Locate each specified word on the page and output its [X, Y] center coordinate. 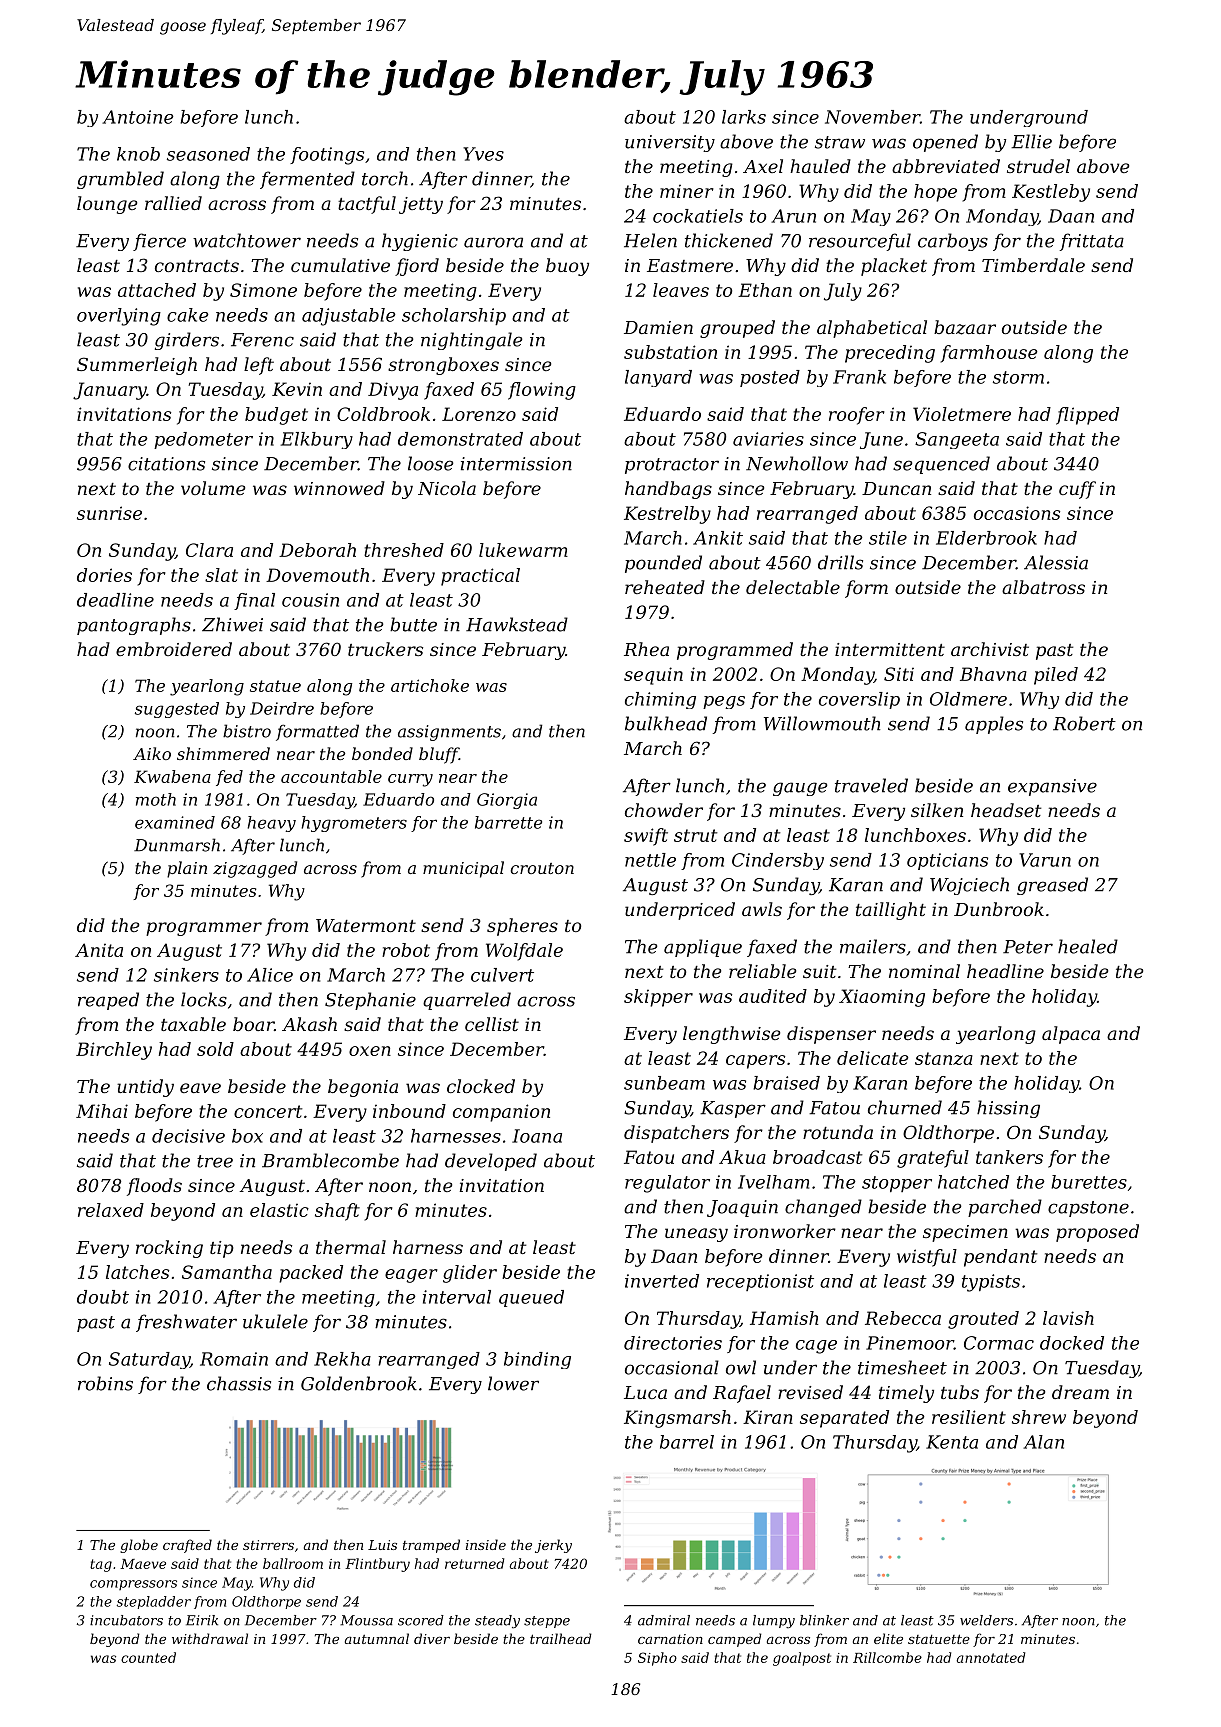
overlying [119, 317]
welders [986, 1620]
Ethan [765, 290]
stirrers [268, 1545]
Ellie [1031, 141]
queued [531, 1298]
